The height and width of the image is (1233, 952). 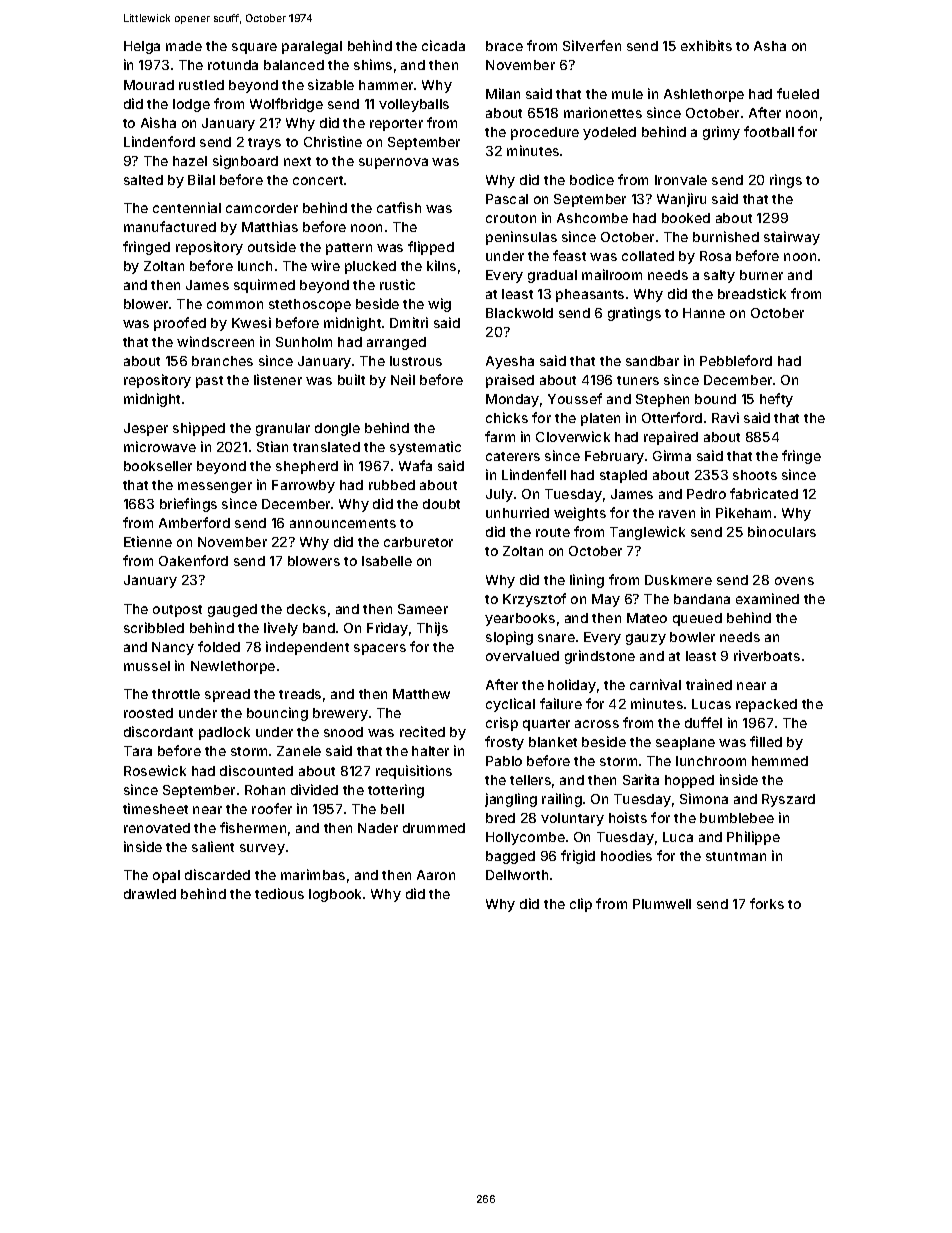 What do you see at coordinates (436, 875) in the image?
I see `Aaron` at bounding box center [436, 875].
